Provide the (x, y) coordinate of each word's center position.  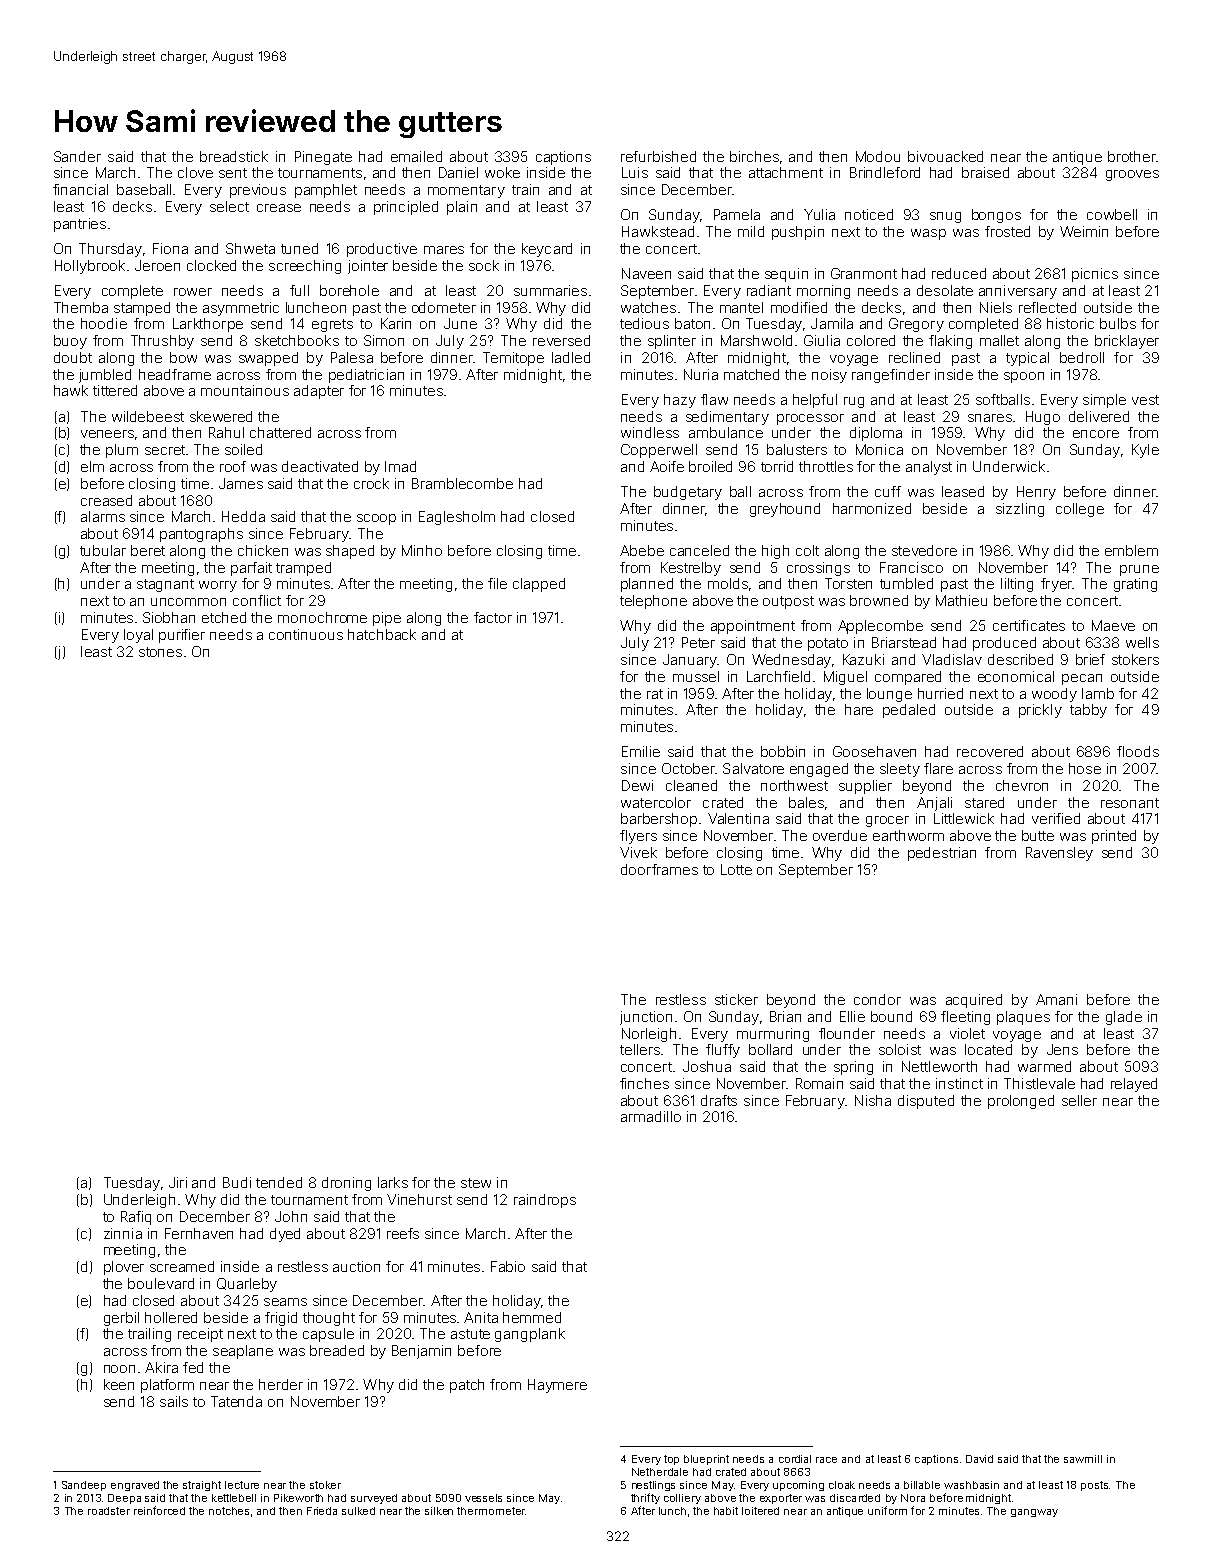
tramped (303, 569)
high (775, 552)
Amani (1056, 999)
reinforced (159, 1510)
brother (1132, 156)
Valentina (738, 818)
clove (195, 172)
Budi (237, 1182)
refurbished (658, 156)
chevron (1022, 785)
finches (644, 1083)
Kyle (1145, 451)
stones (160, 652)
